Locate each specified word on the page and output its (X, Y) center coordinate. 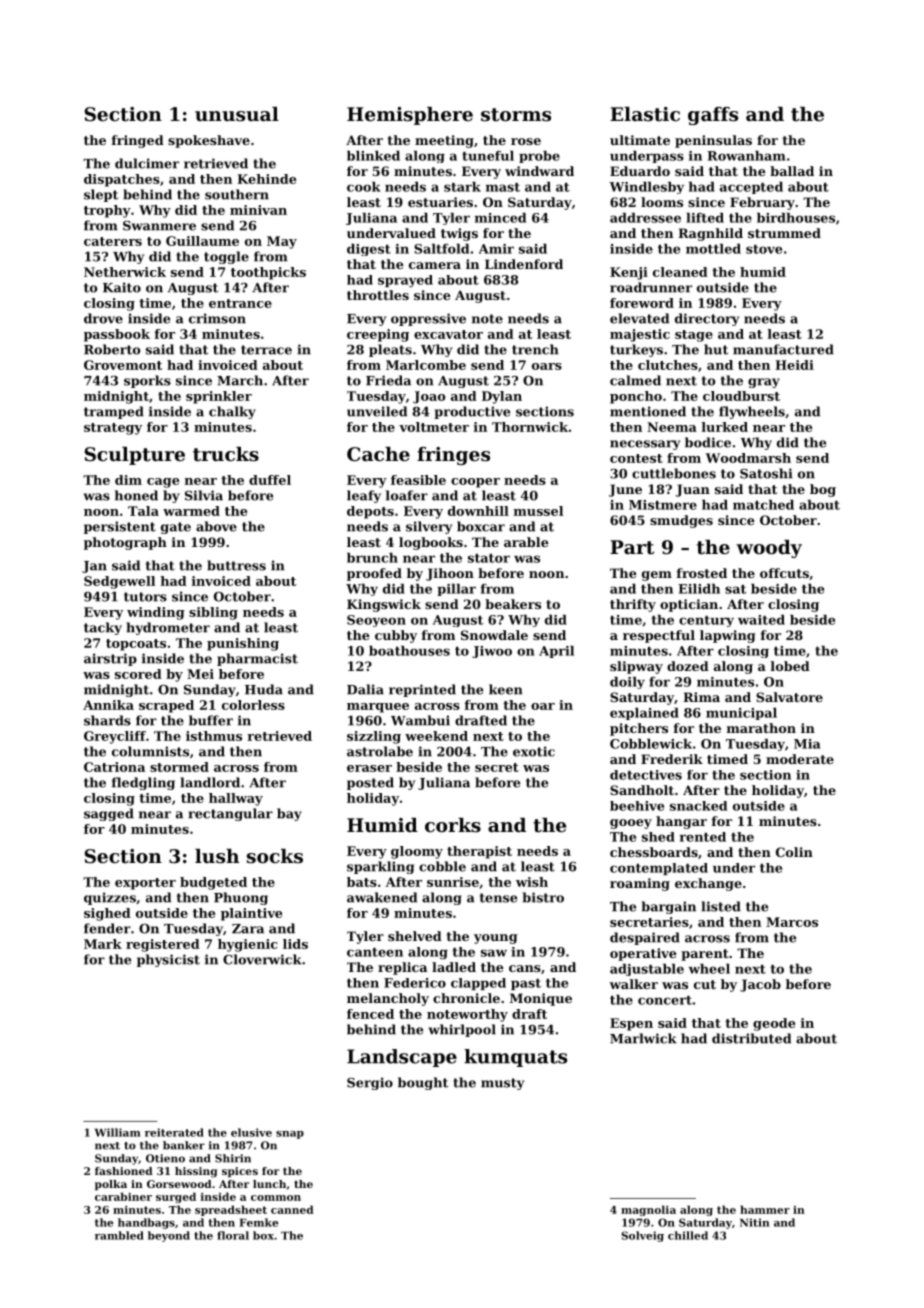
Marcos (792, 922)
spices (240, 1172)
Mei (200, 674)
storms (516, 115)
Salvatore (789, 697)
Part (632, 547)
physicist (168, 960)
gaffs (713, 116)
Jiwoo (492, 652)
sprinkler (219, 397)
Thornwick (530, 427)
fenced (370, 1014)
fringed (138, 141)
